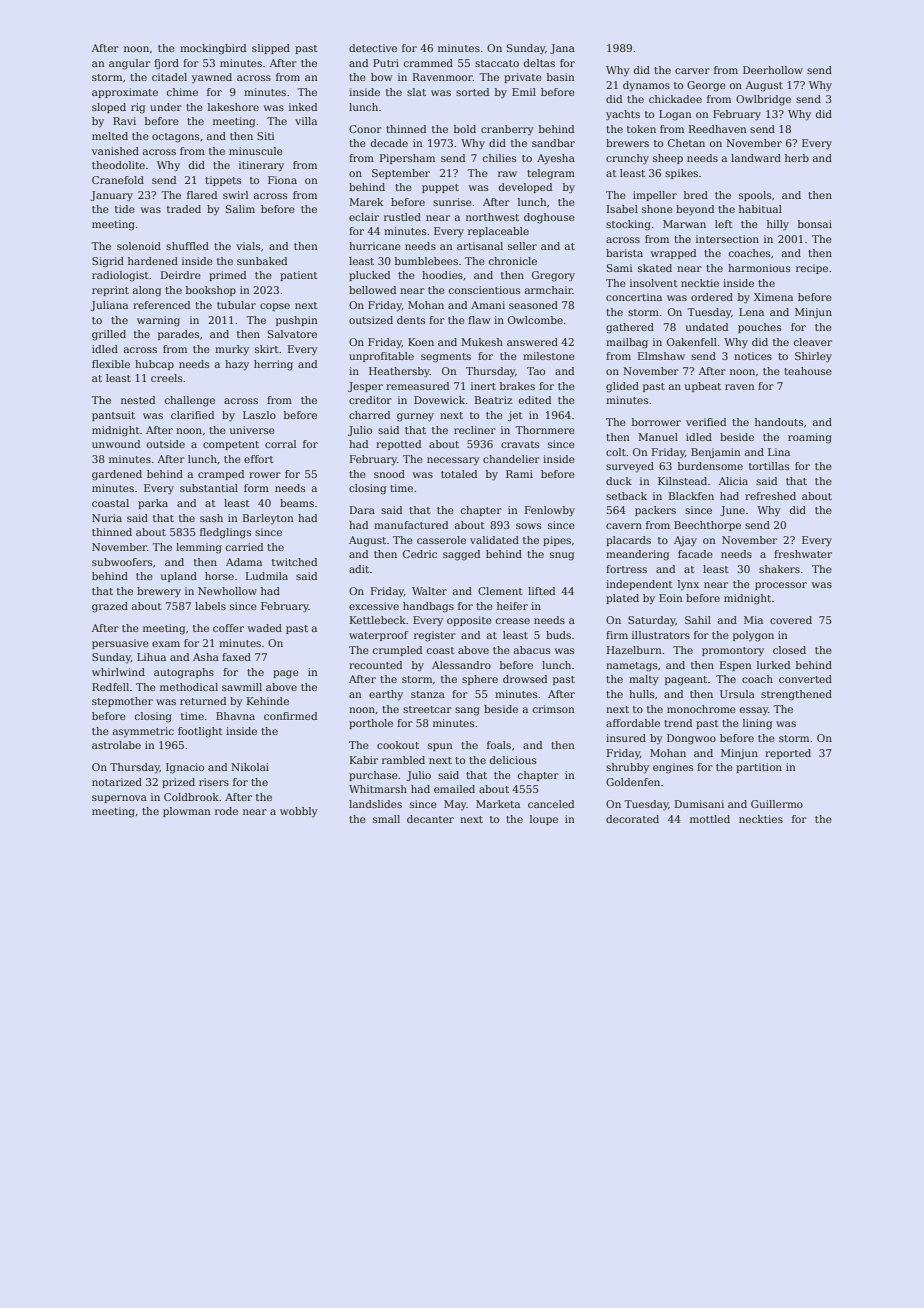 This image has width=924, height=1308. Describe the element at coordinates (779, 569) in the image. I see `shakers` at that location.
